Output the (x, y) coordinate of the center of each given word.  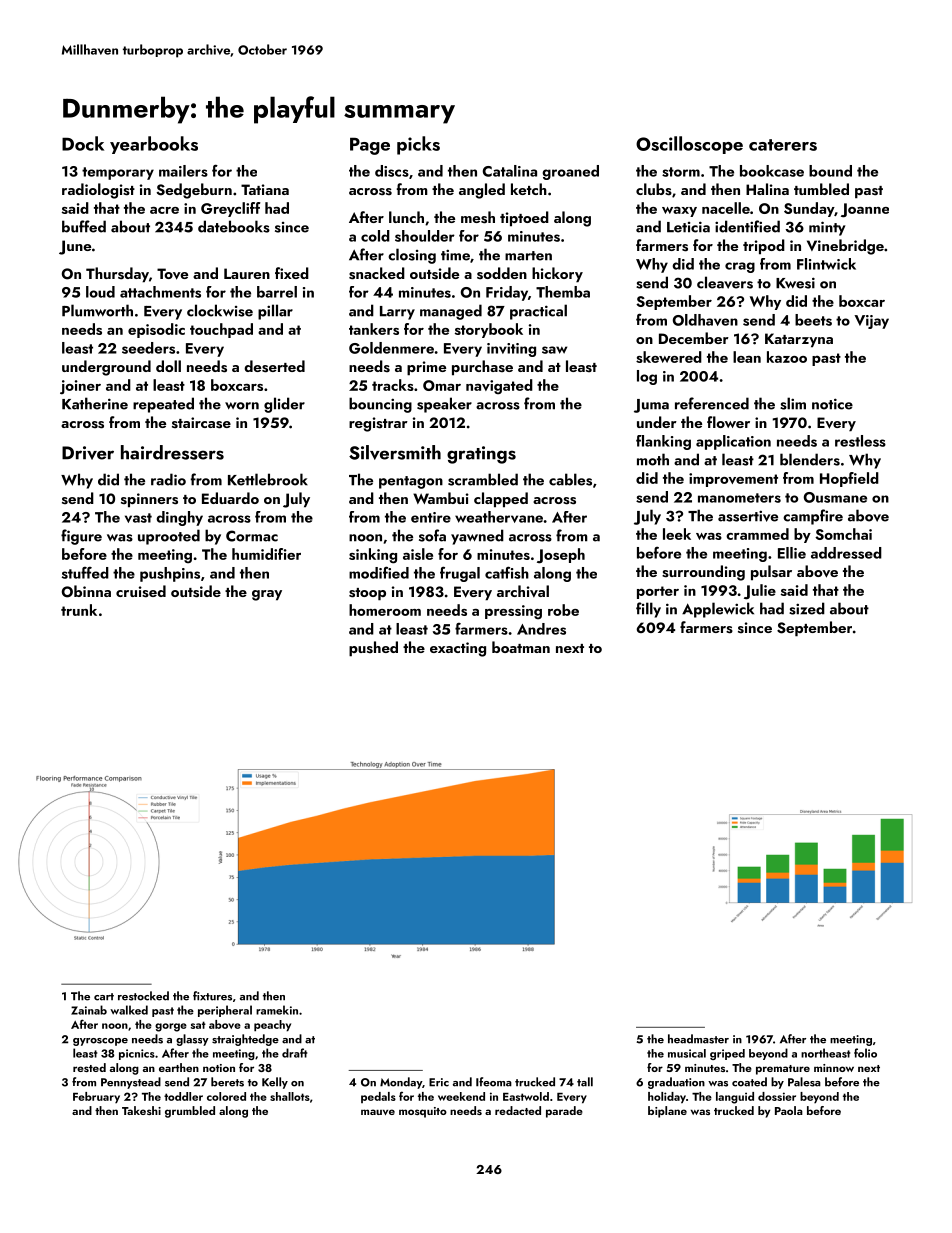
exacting (458, 649)
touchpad (221, 330)
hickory (557, 275)
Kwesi (795, 283)
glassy (192, 1040)
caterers (783, 145)
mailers (183, 171)
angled (482, 191)
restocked (143, 996)
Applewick (718, 610)
